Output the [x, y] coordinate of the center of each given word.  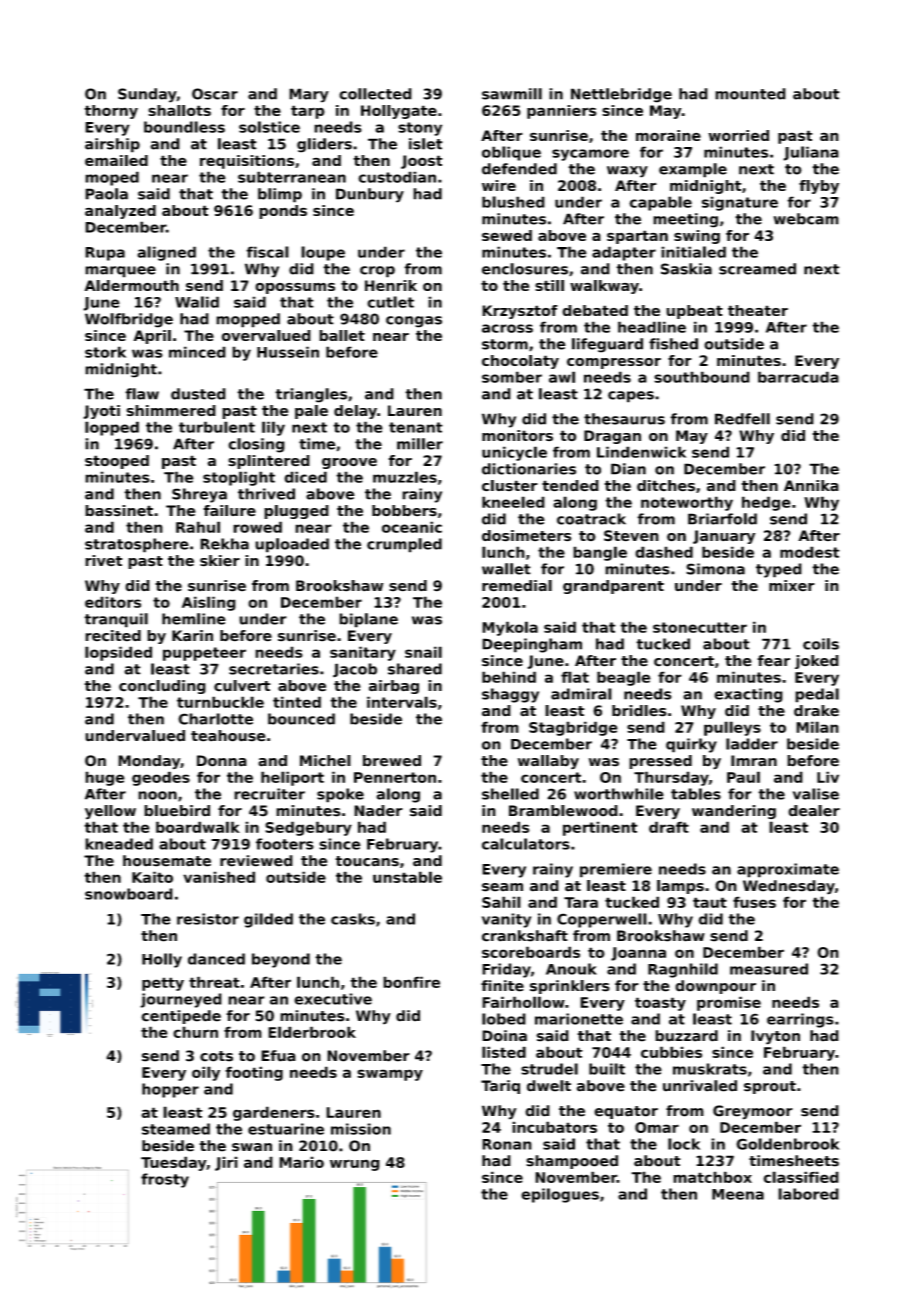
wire [499, 185]
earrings [800, 1020]
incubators [554, 1127]
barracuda [798, 377]
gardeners [274, 1113]
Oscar [215, 94]
